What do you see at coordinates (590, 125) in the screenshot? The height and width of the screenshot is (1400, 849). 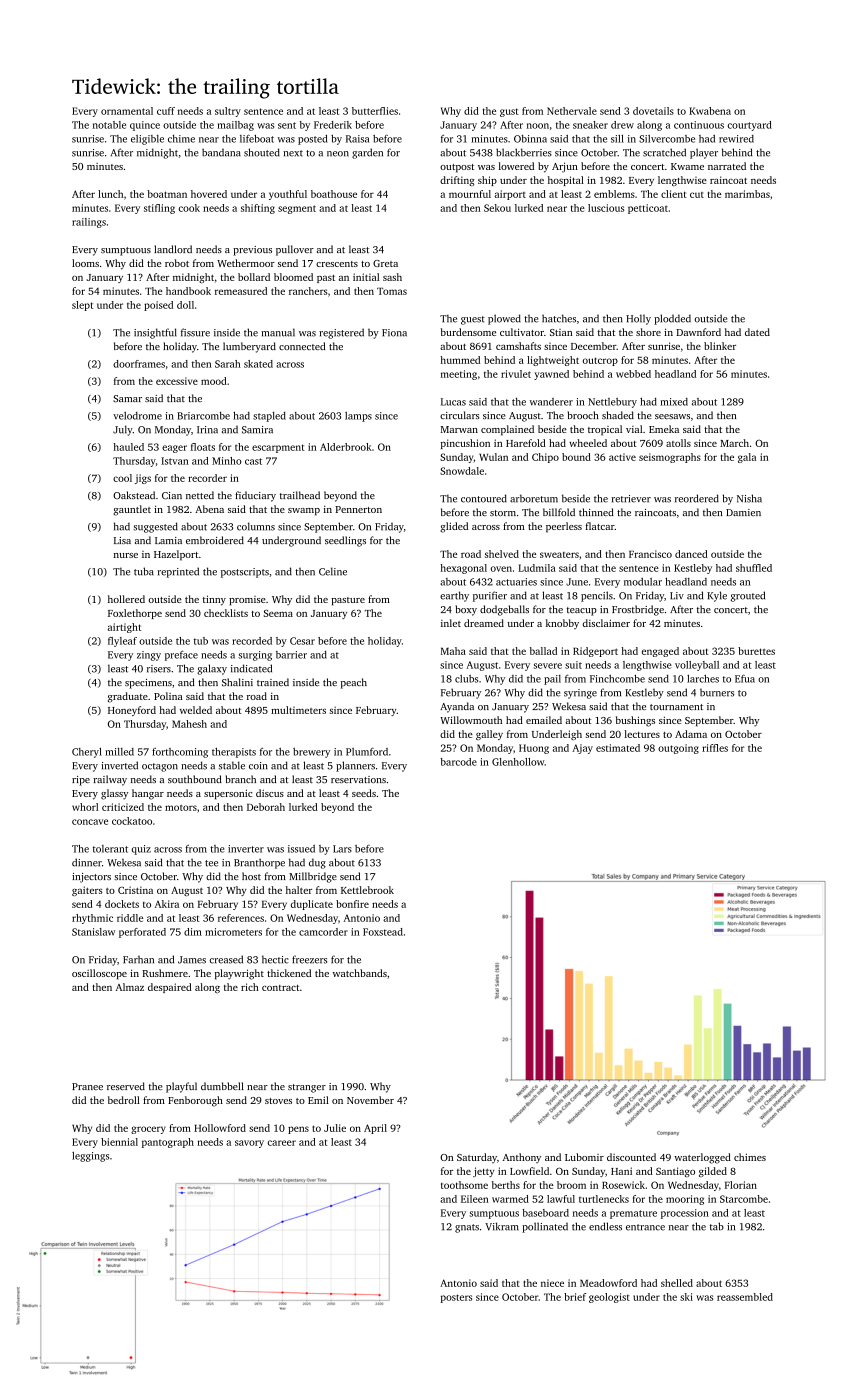 I see `sneaker` at bounding box center [590, 125].
